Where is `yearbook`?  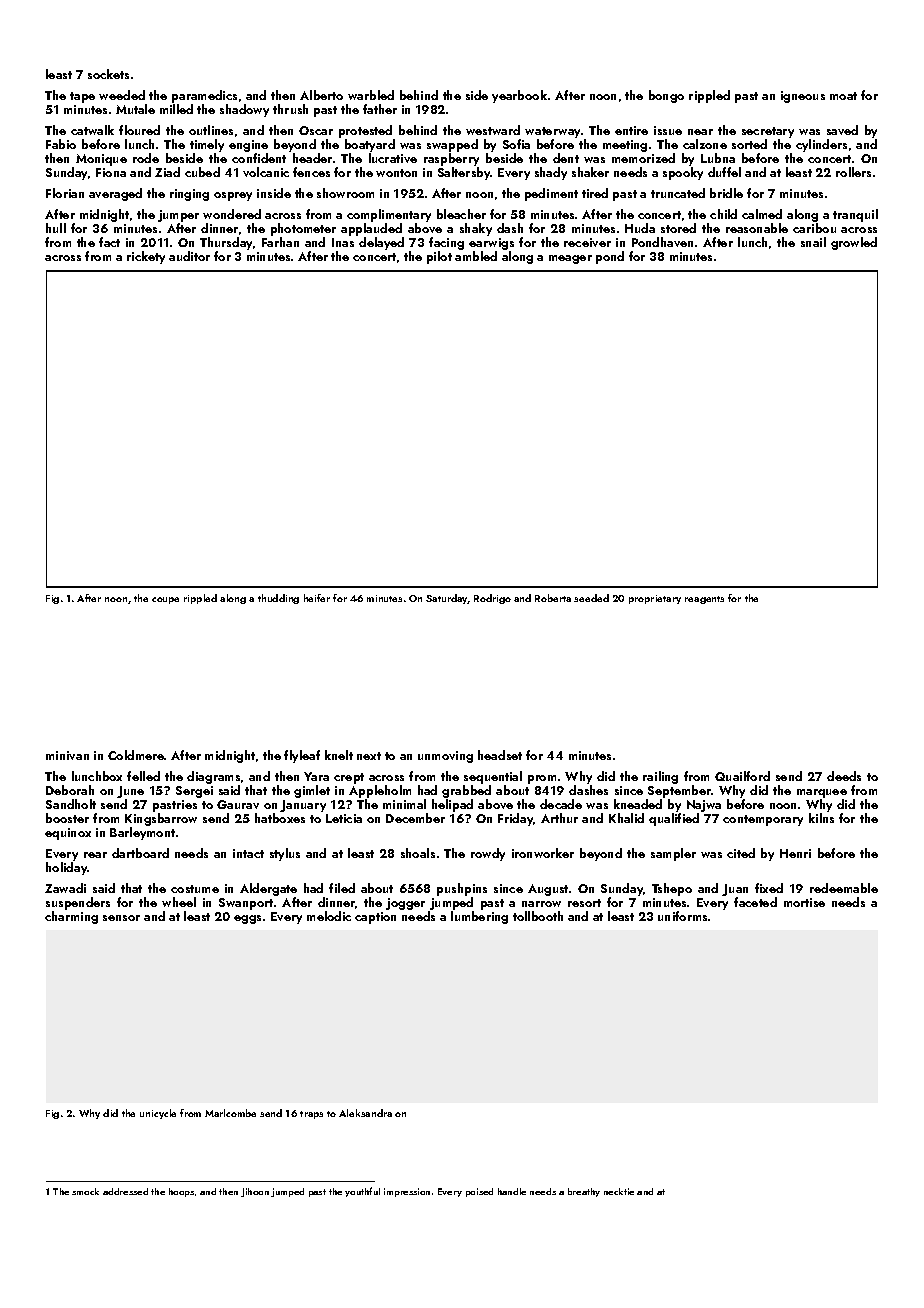 yearbook is located at coordinates (519, 96).
